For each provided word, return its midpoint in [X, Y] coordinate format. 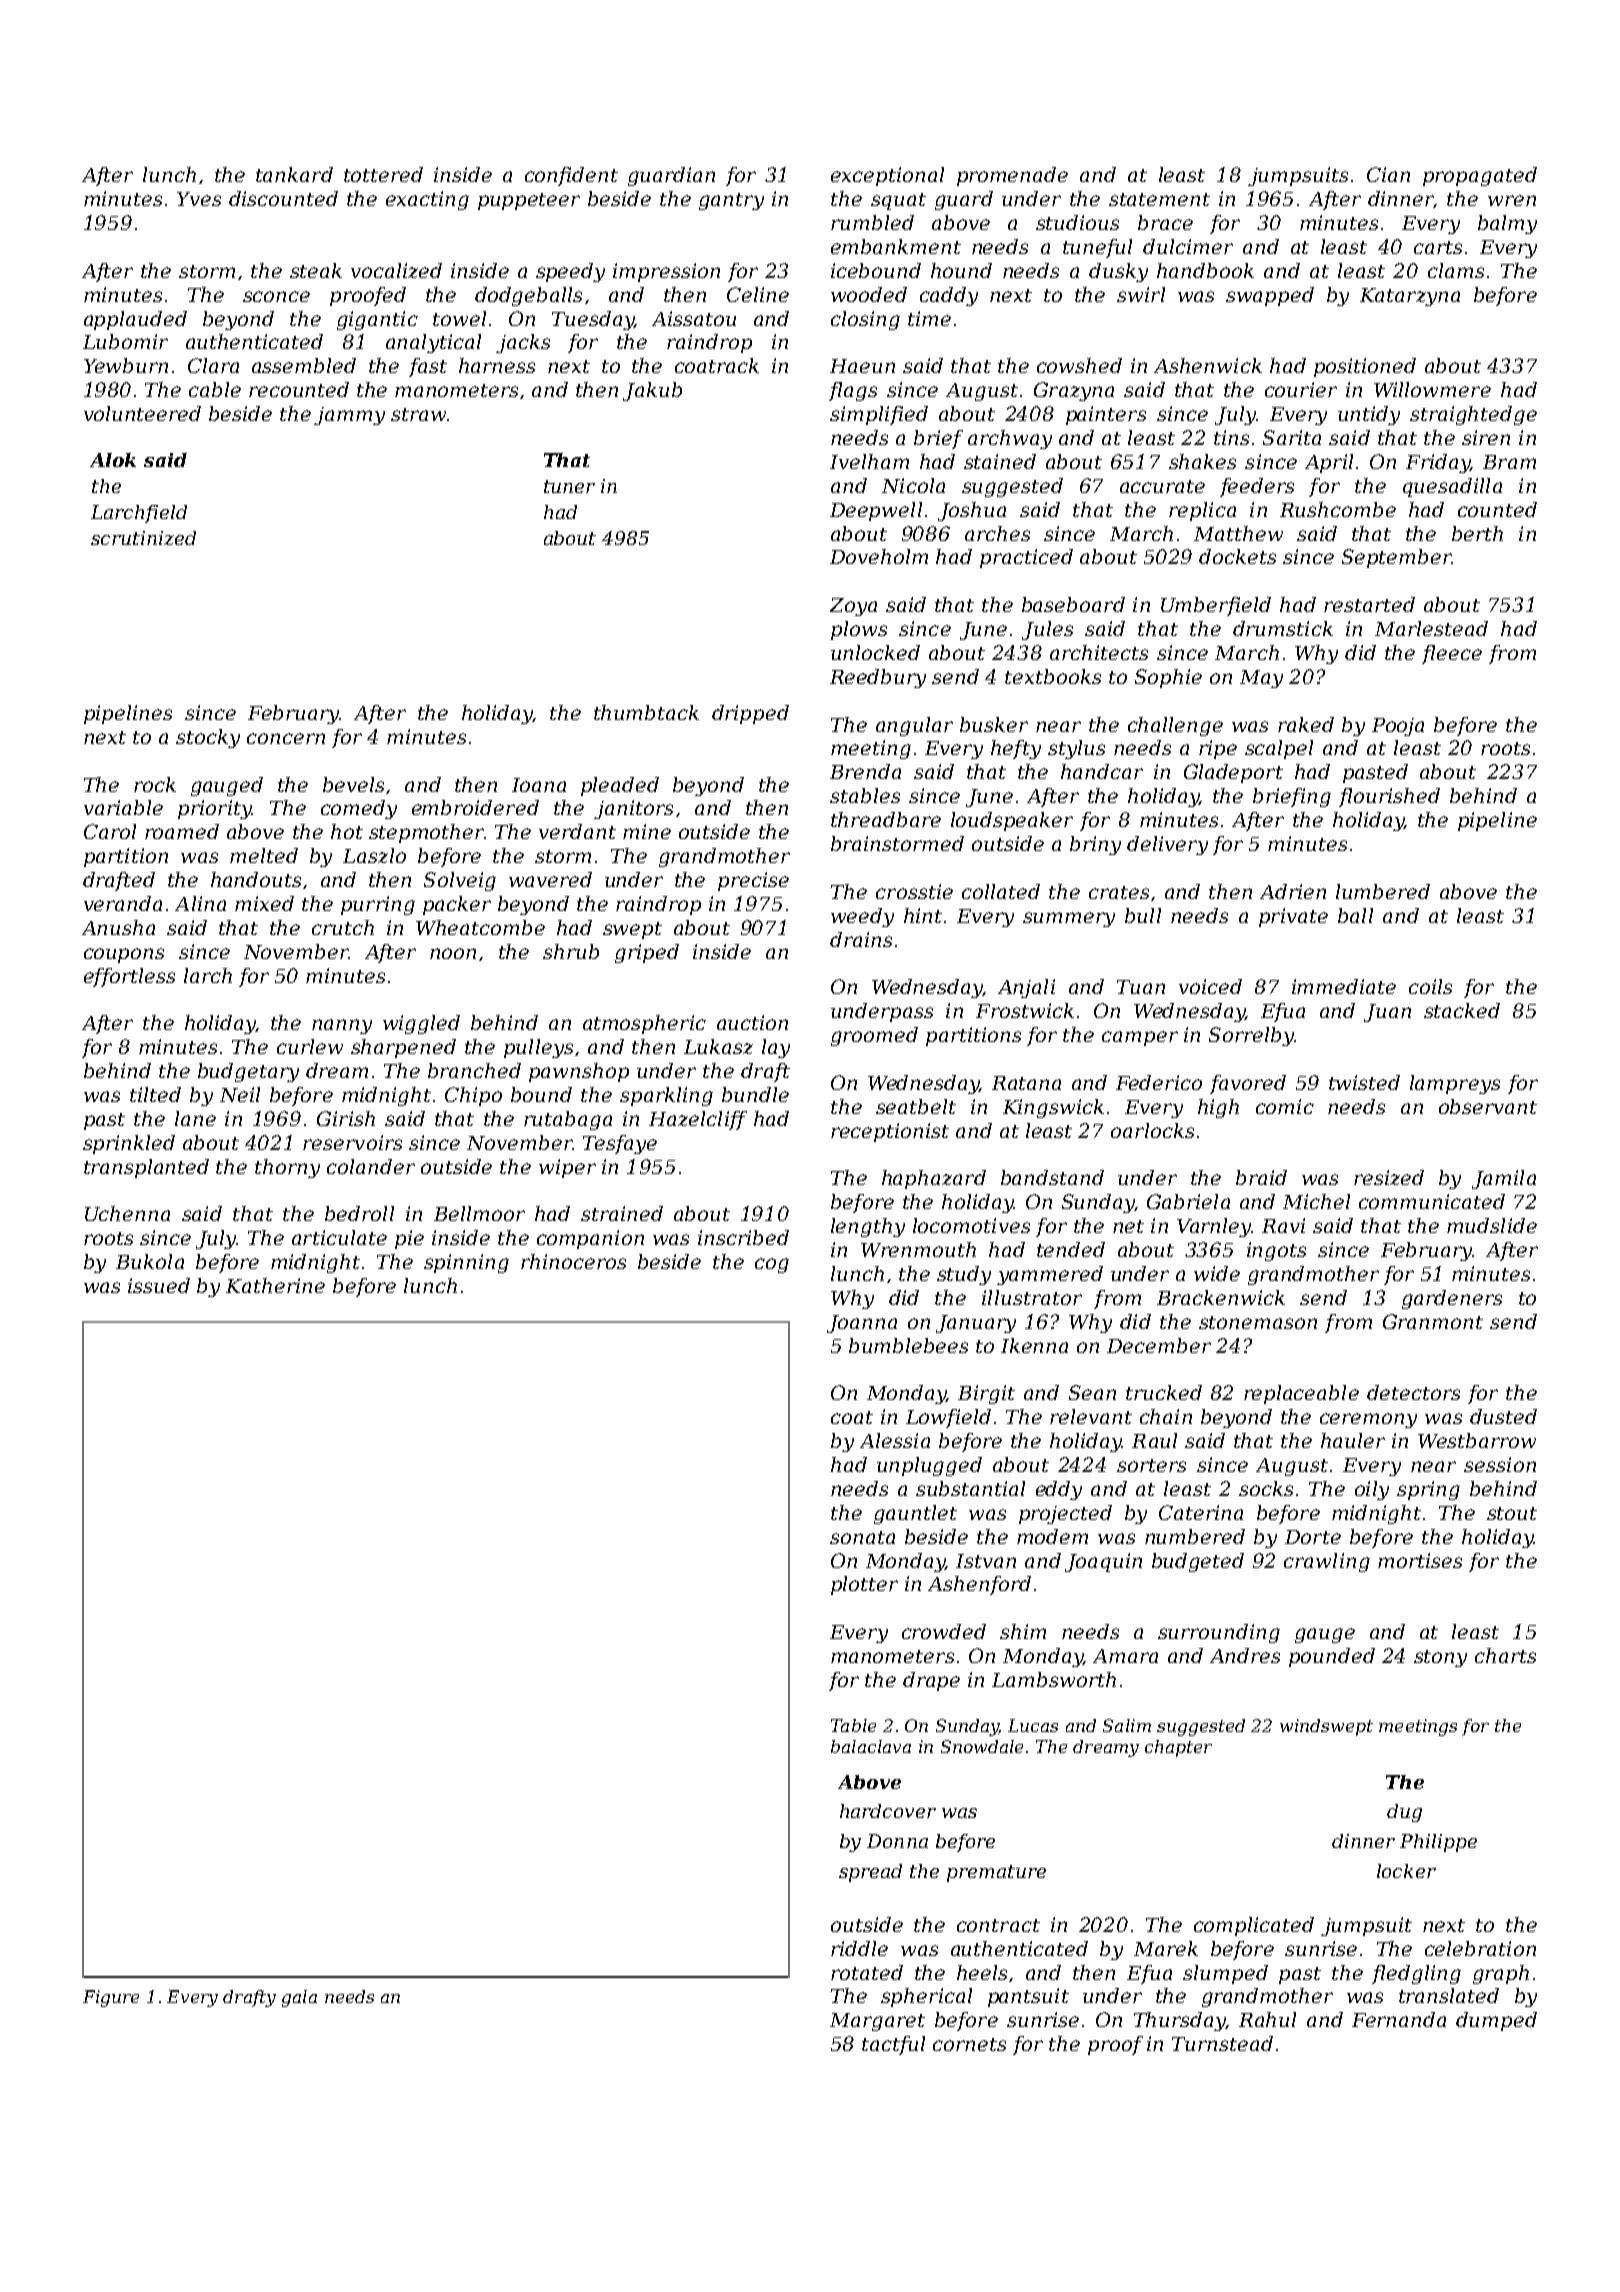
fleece [1452, 654]
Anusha [118, 927]
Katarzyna [1410, 297]
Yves [199, 199]
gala [299, 1998]
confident [571, 176]
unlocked [875, 652]
